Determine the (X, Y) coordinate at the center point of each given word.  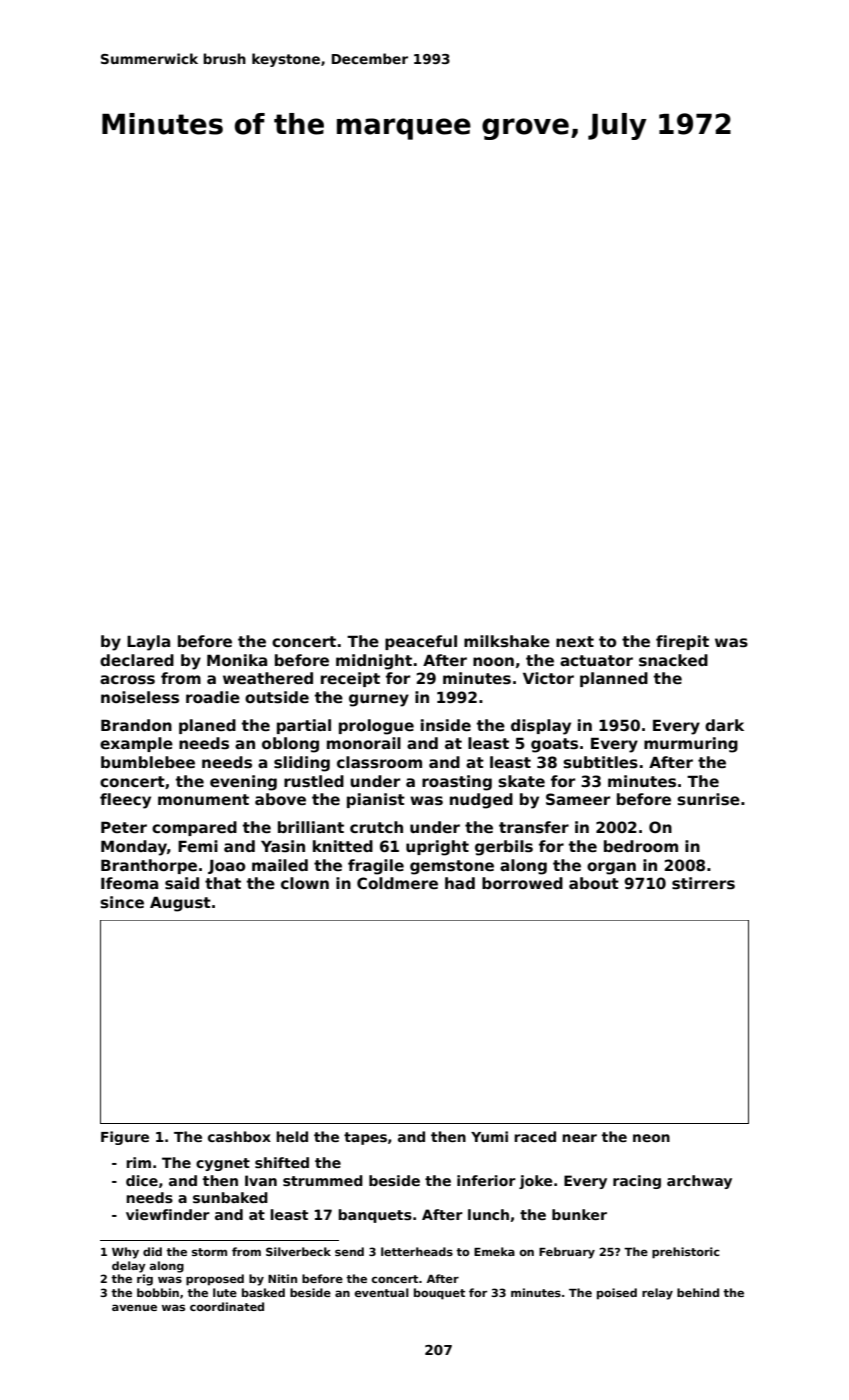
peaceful (421, 642)
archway (699, 1182)
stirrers (703, 883)
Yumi (489, 1136)
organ (611, 868)
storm (209, 1252)
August (180, 904)
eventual (382, 1292)
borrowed (522, 883)
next (575, 641)
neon (651, 1138)
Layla (148, 643)
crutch (376, 827)
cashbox (239, 1136)
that (223, 883)
